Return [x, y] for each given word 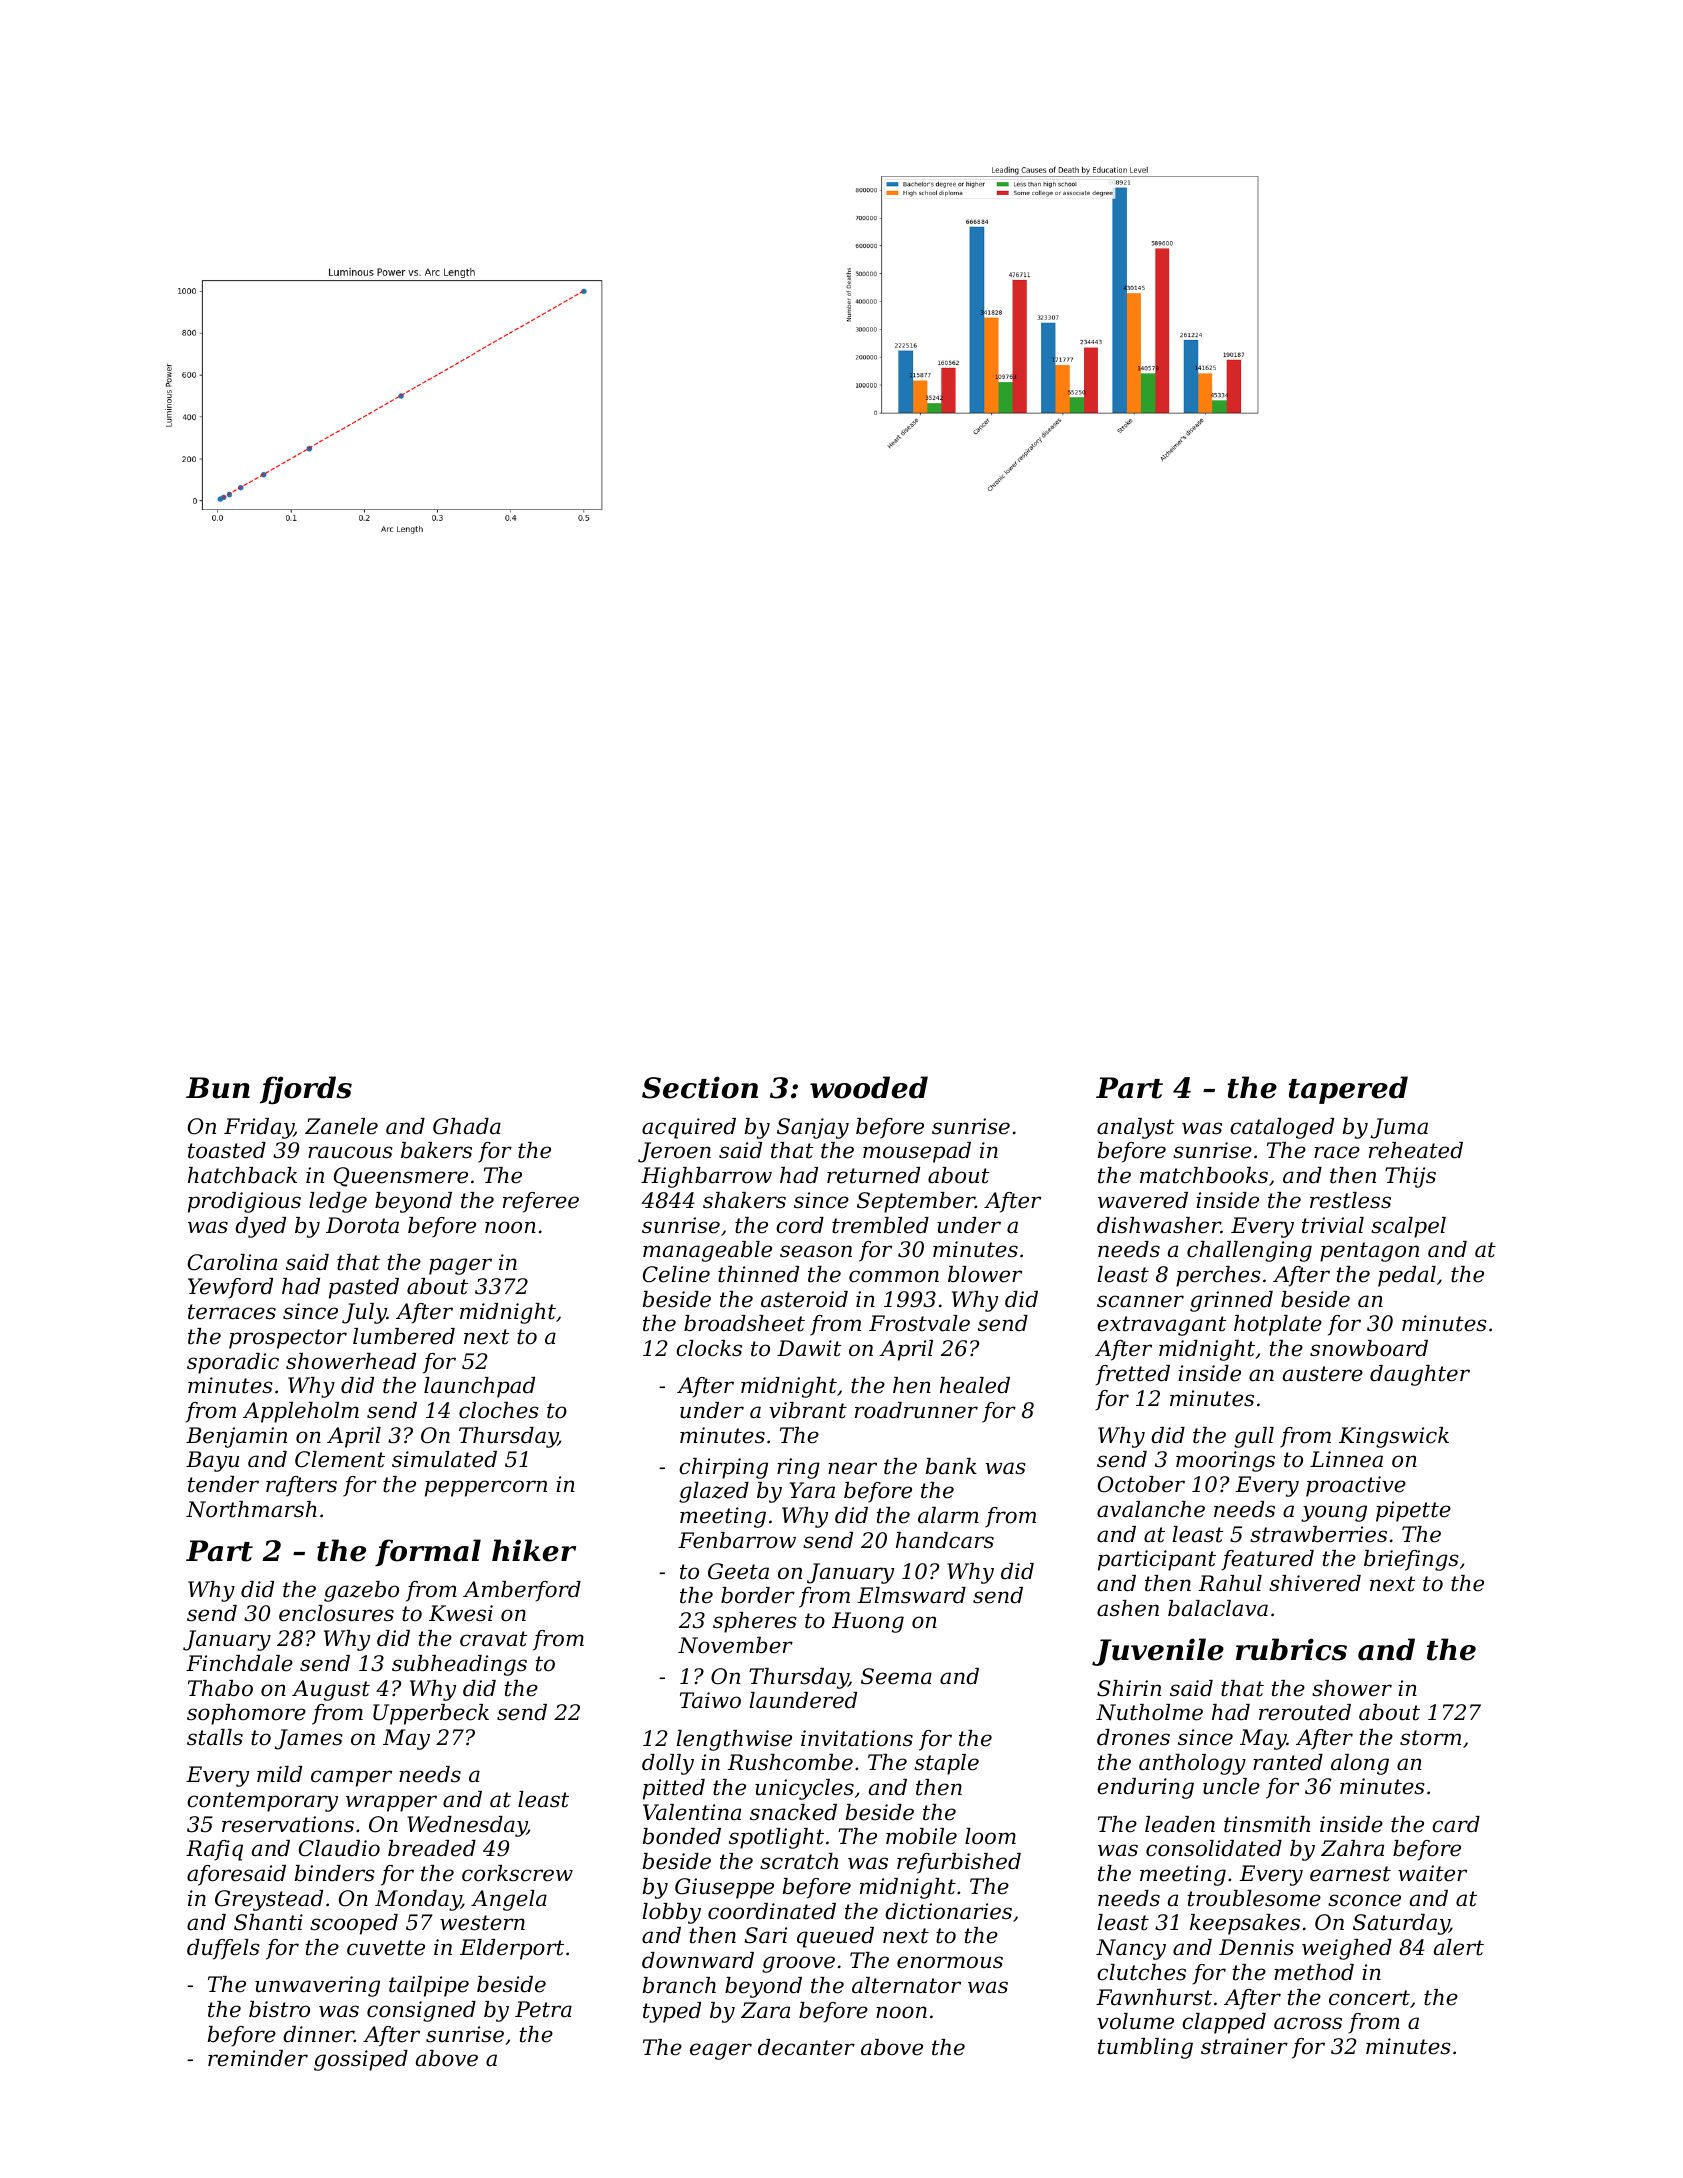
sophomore [246, 1714]
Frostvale [919, 1323]
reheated [1416, 1150]
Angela [509, 1900]
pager [460, 1266]
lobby [671, 1913]
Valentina [692, 1812]
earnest [1350, 1874]
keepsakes [1245, 1924]
